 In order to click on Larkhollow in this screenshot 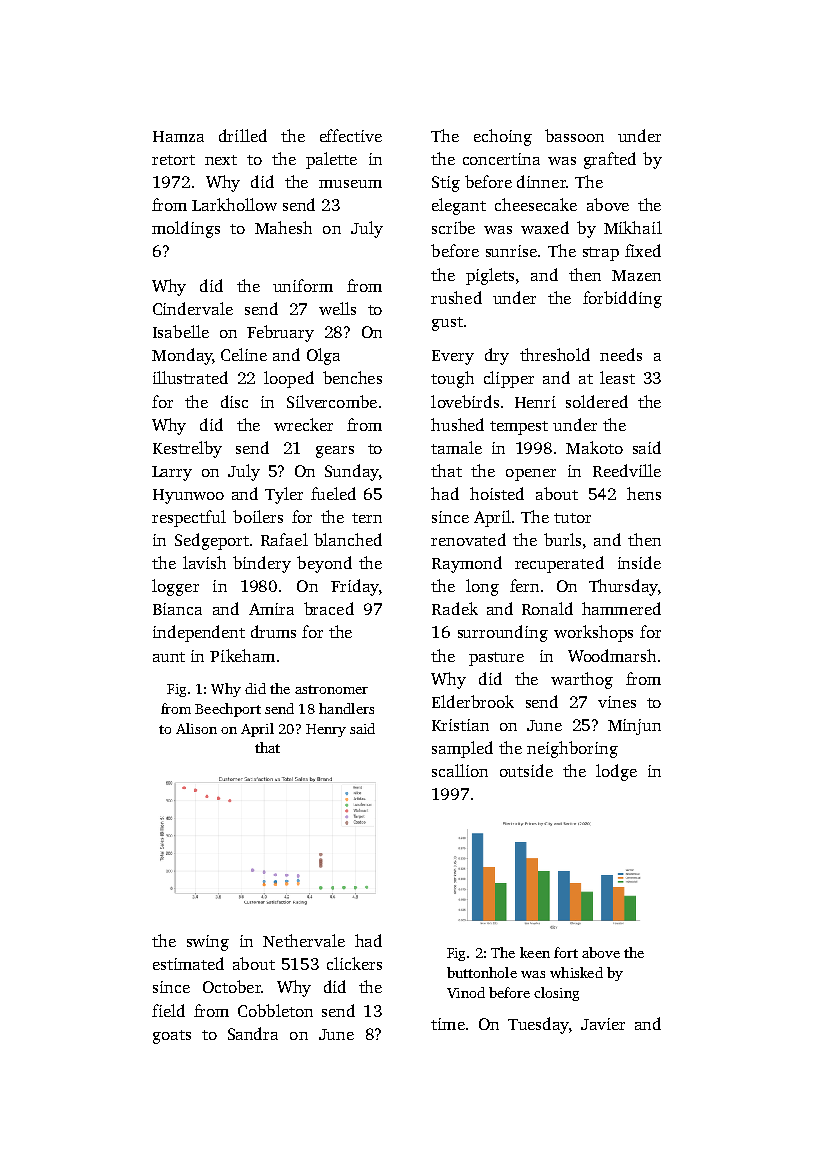, I will do `click(234, 204)`.
